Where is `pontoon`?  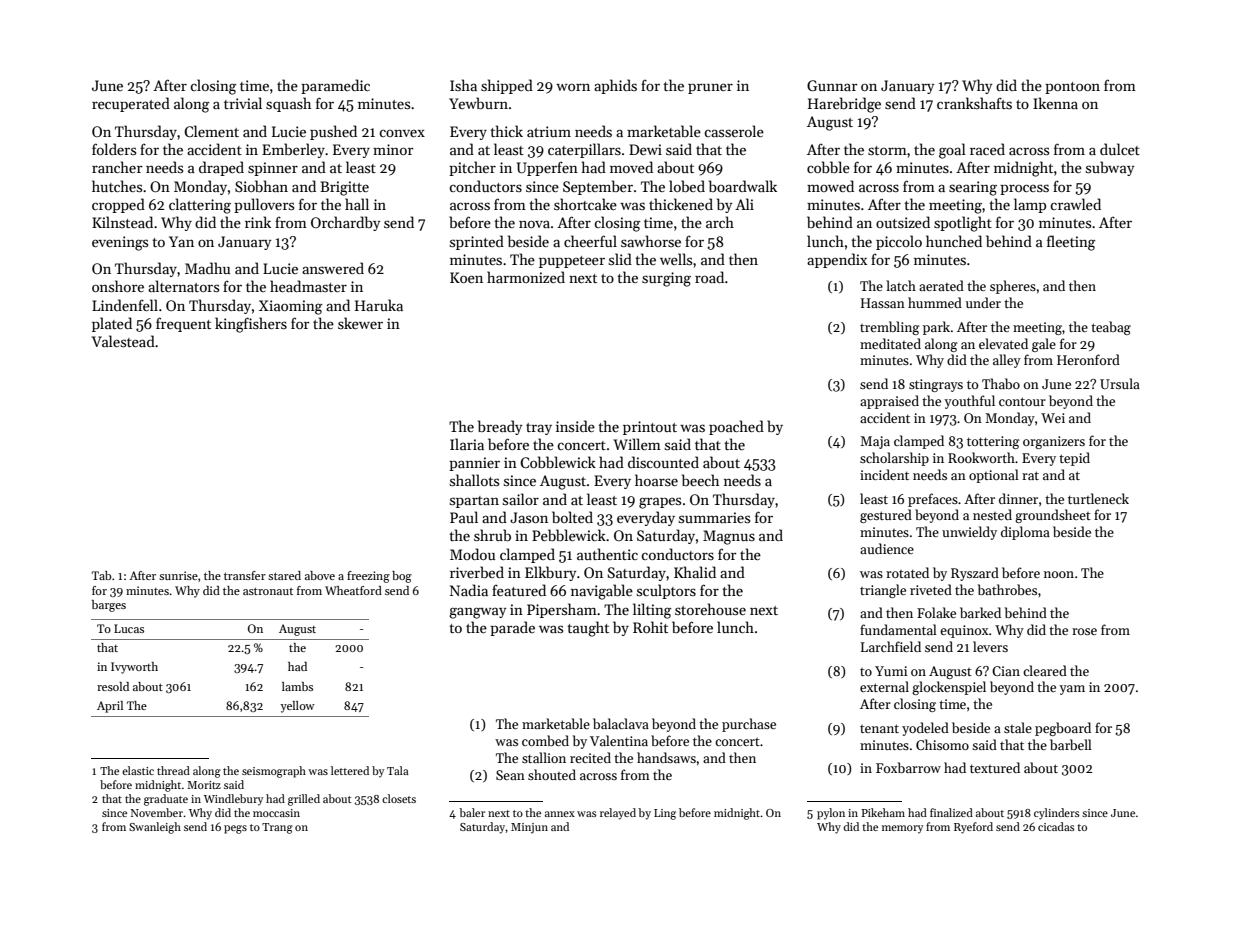
pontoon is located at coordinates (1072, 88).
